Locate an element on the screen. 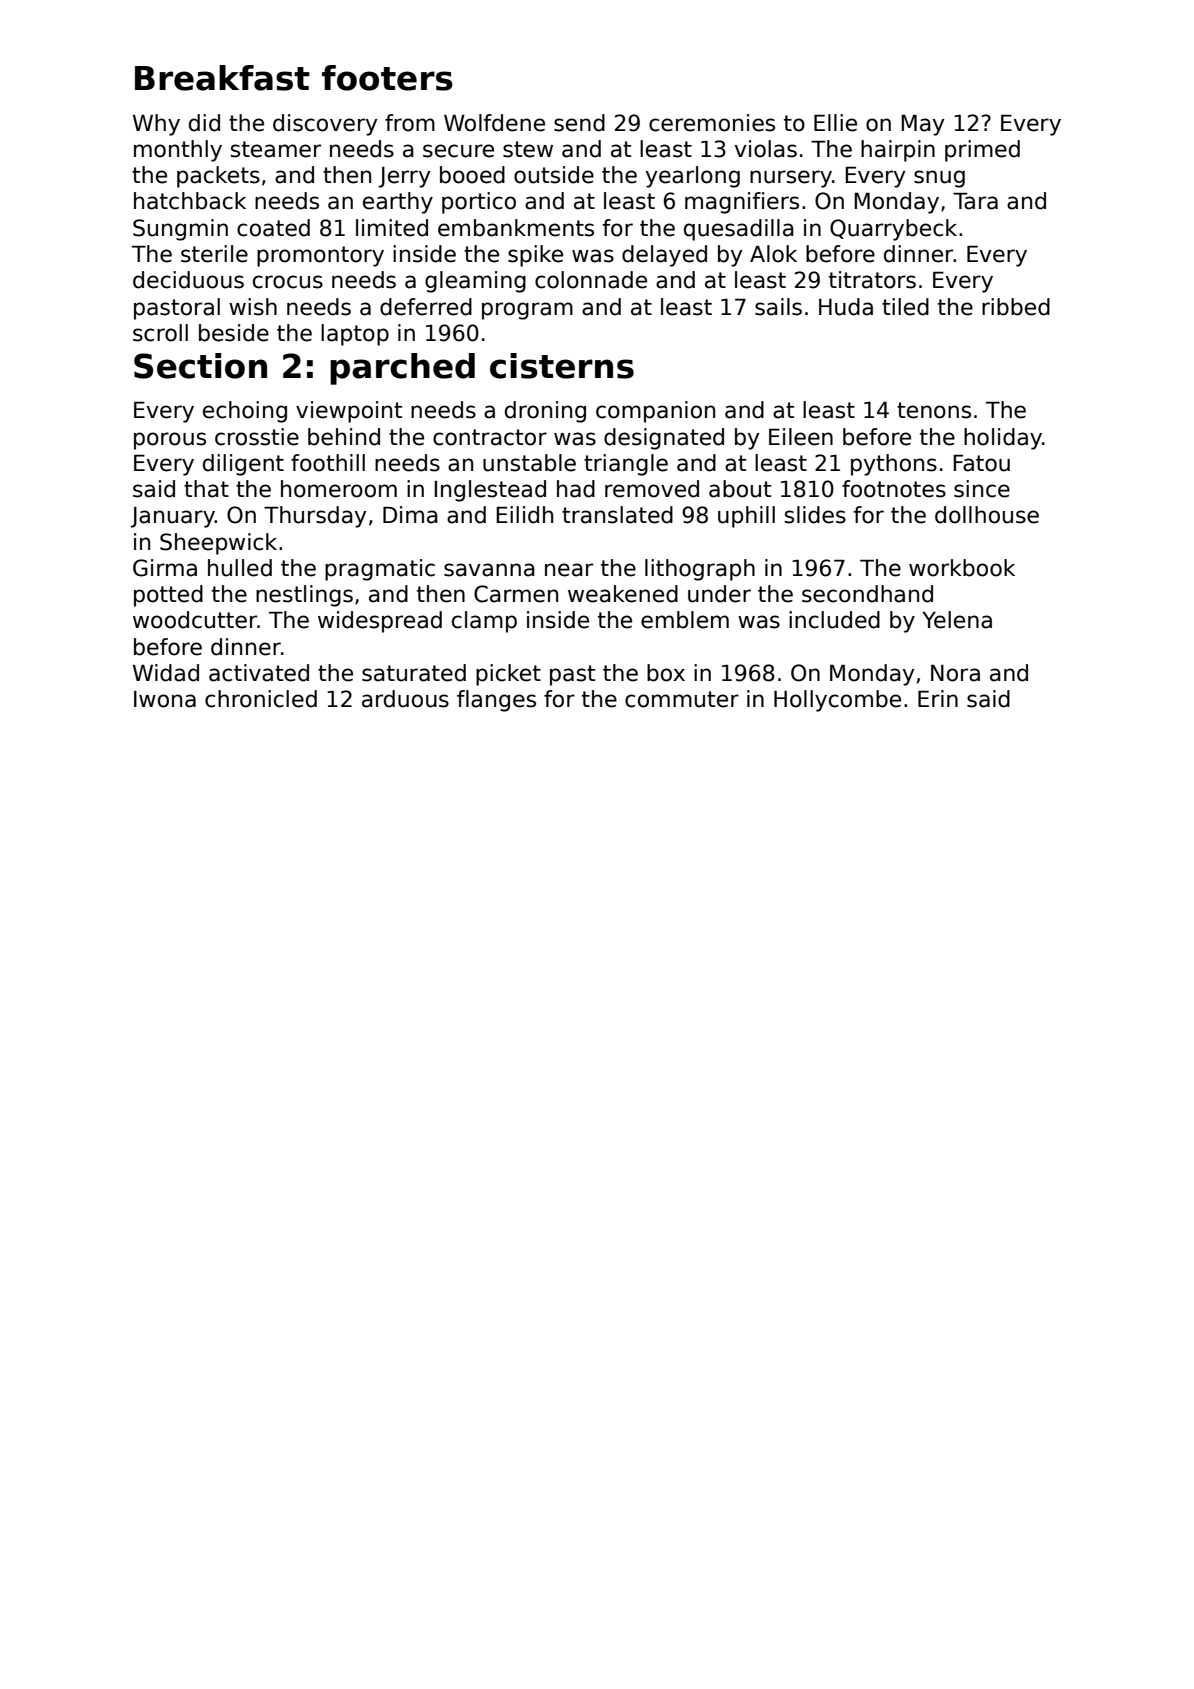 This screenshot has width=1194, height=1689. tenons is located at coordinates (934, 410).
